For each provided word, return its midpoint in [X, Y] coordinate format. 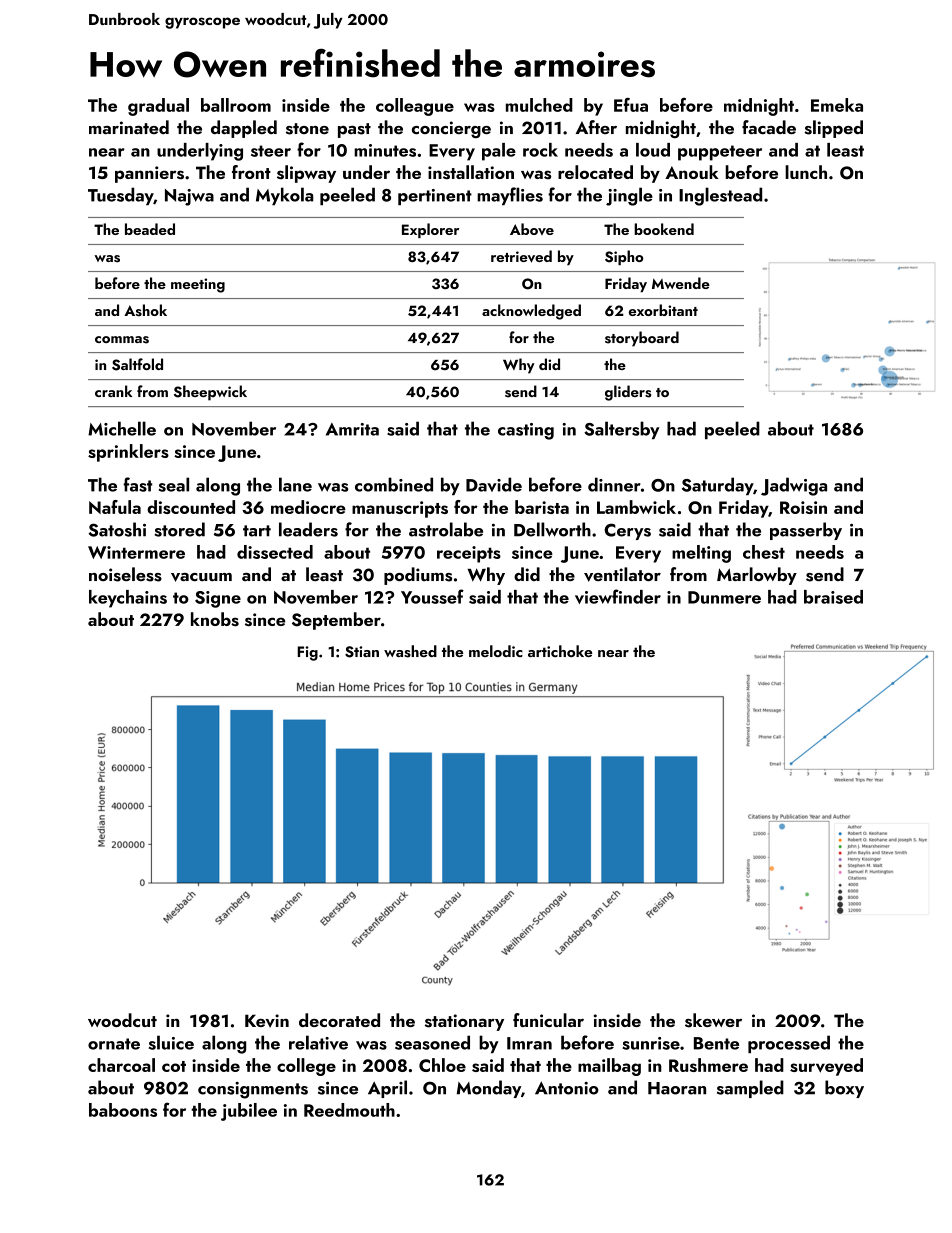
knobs [215, 619]
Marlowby [757, 576]
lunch [806, 172]
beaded [150, 229]
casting [526, 431]
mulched [539, 105]
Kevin [267, 1021]
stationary [464, 1022]
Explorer [430, 230]
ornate [114, 1044]
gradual [158, 107]
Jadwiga [794, 486]
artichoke [560, 651]
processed [789, 1044]
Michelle [122, 428]
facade [769, 127]
